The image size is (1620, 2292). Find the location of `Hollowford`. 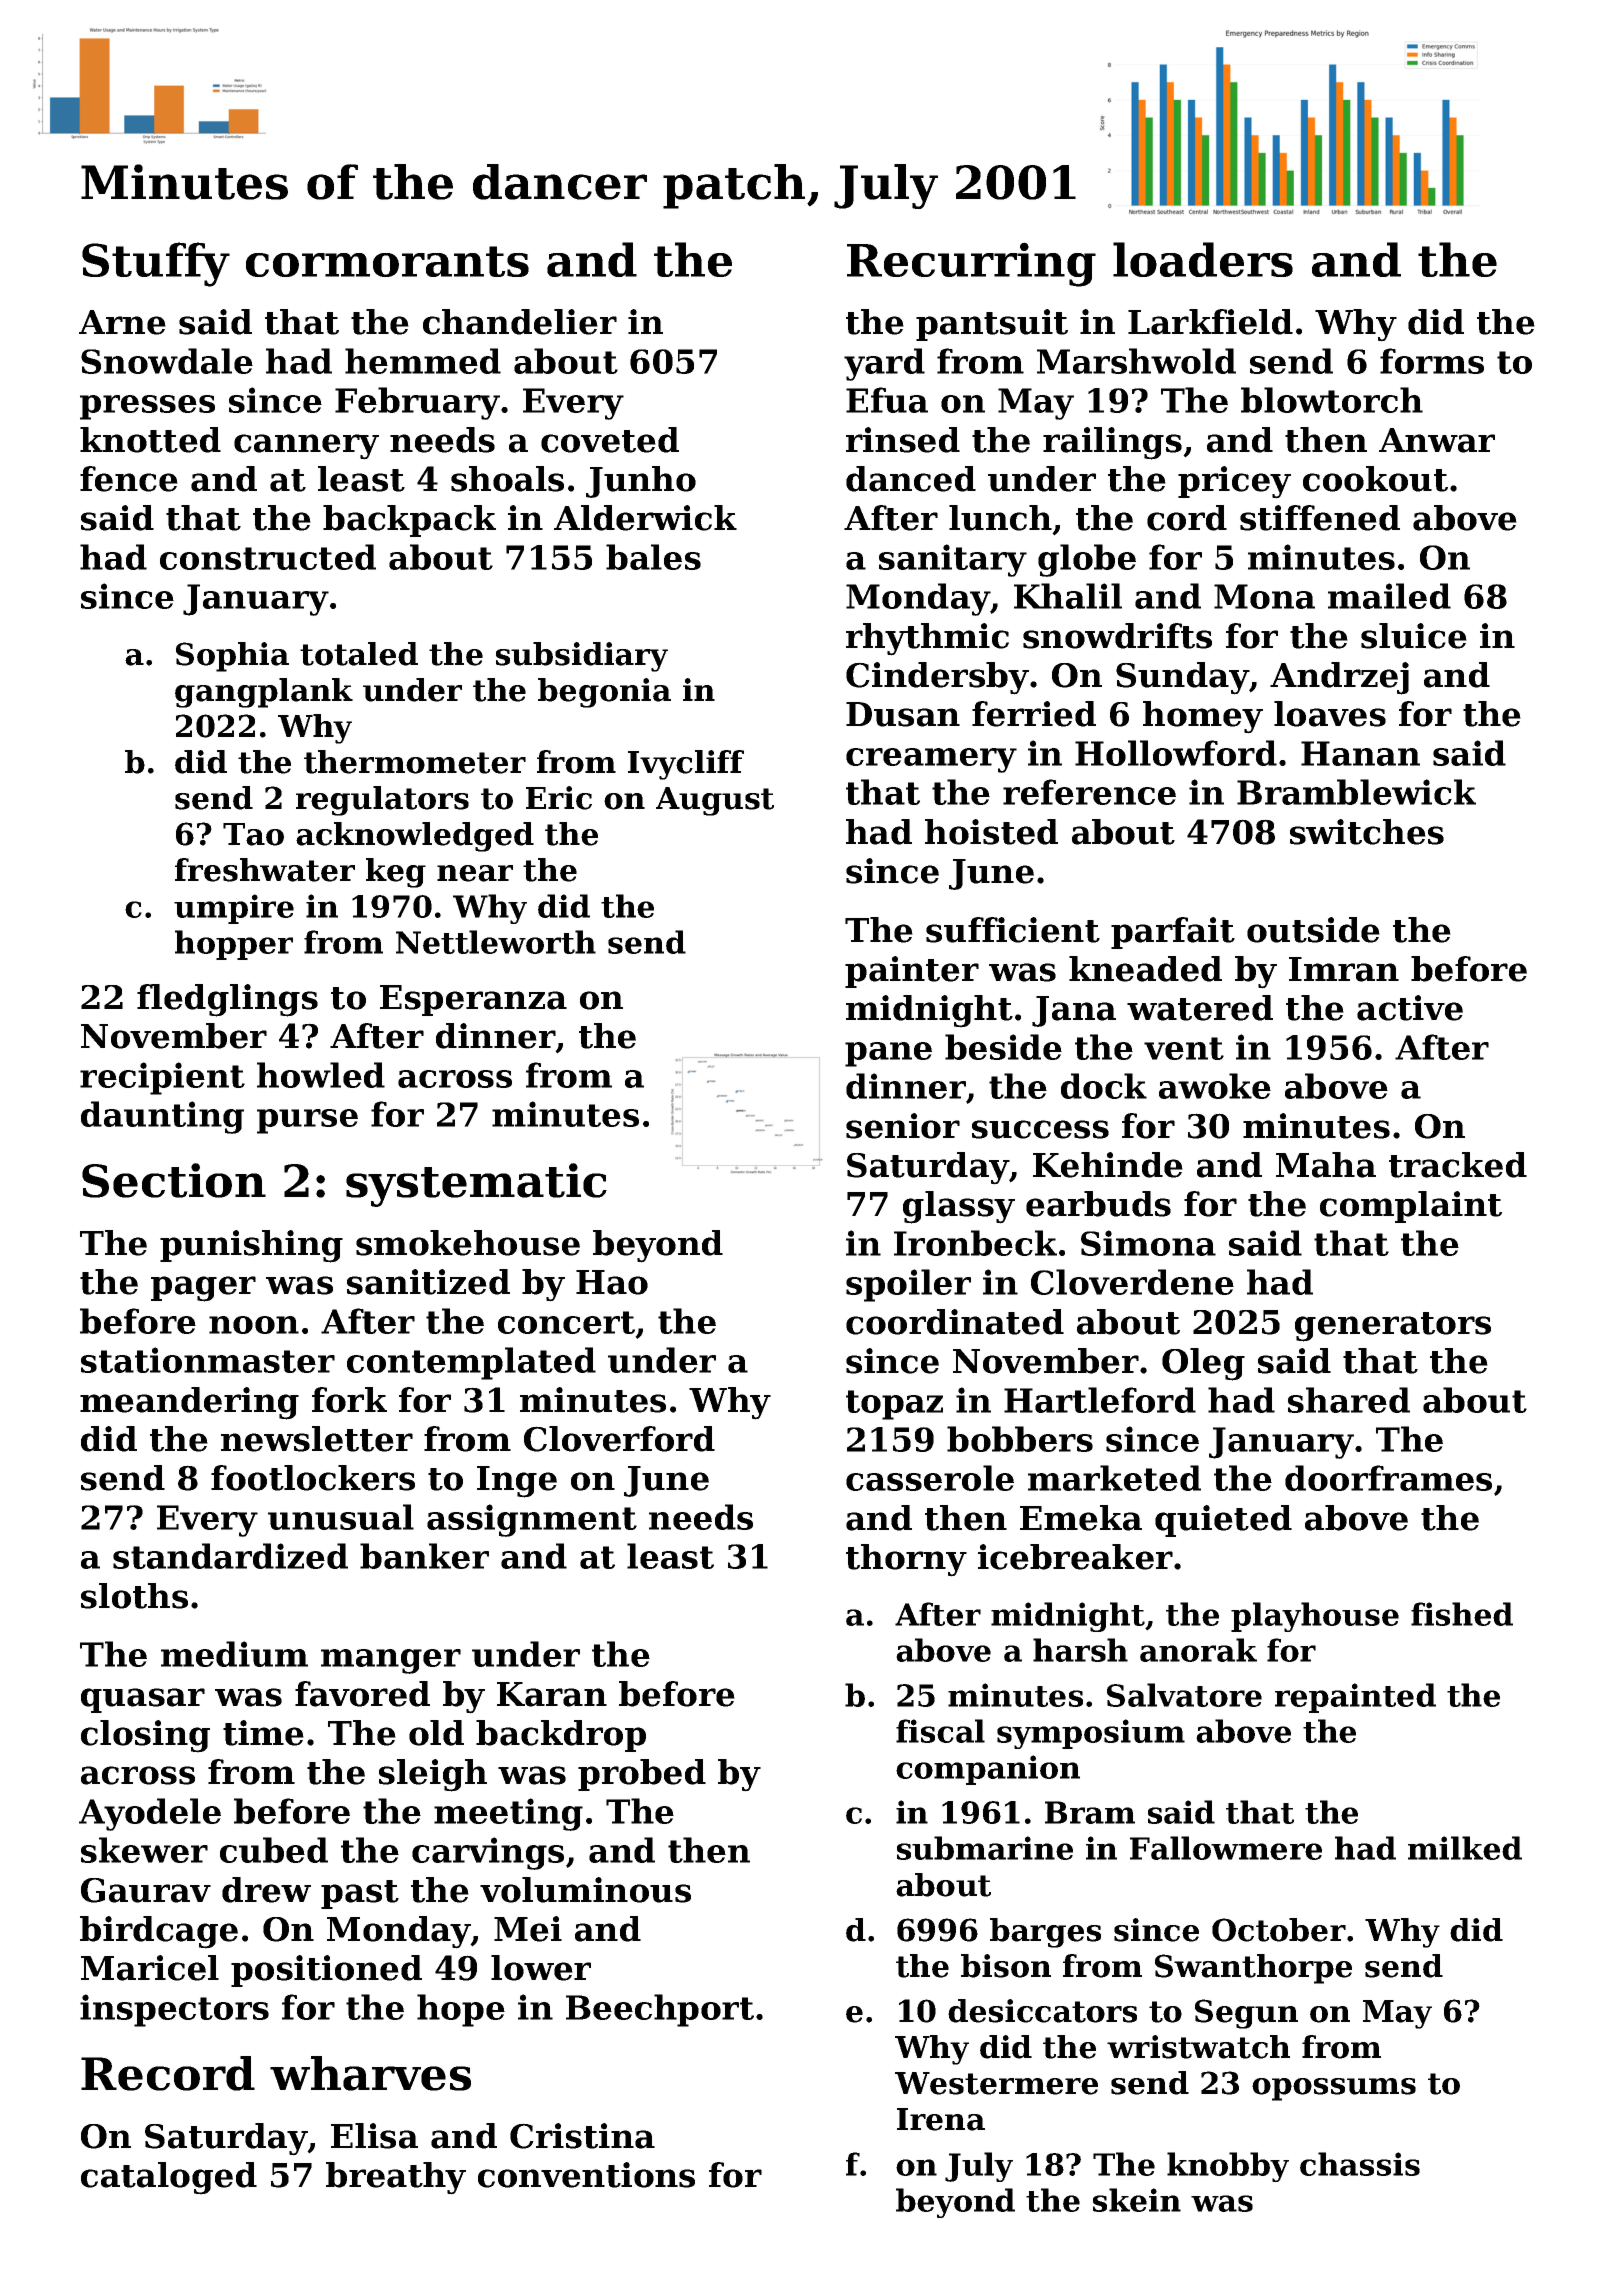

Hollowford is located at coordinates (1176, 753).
